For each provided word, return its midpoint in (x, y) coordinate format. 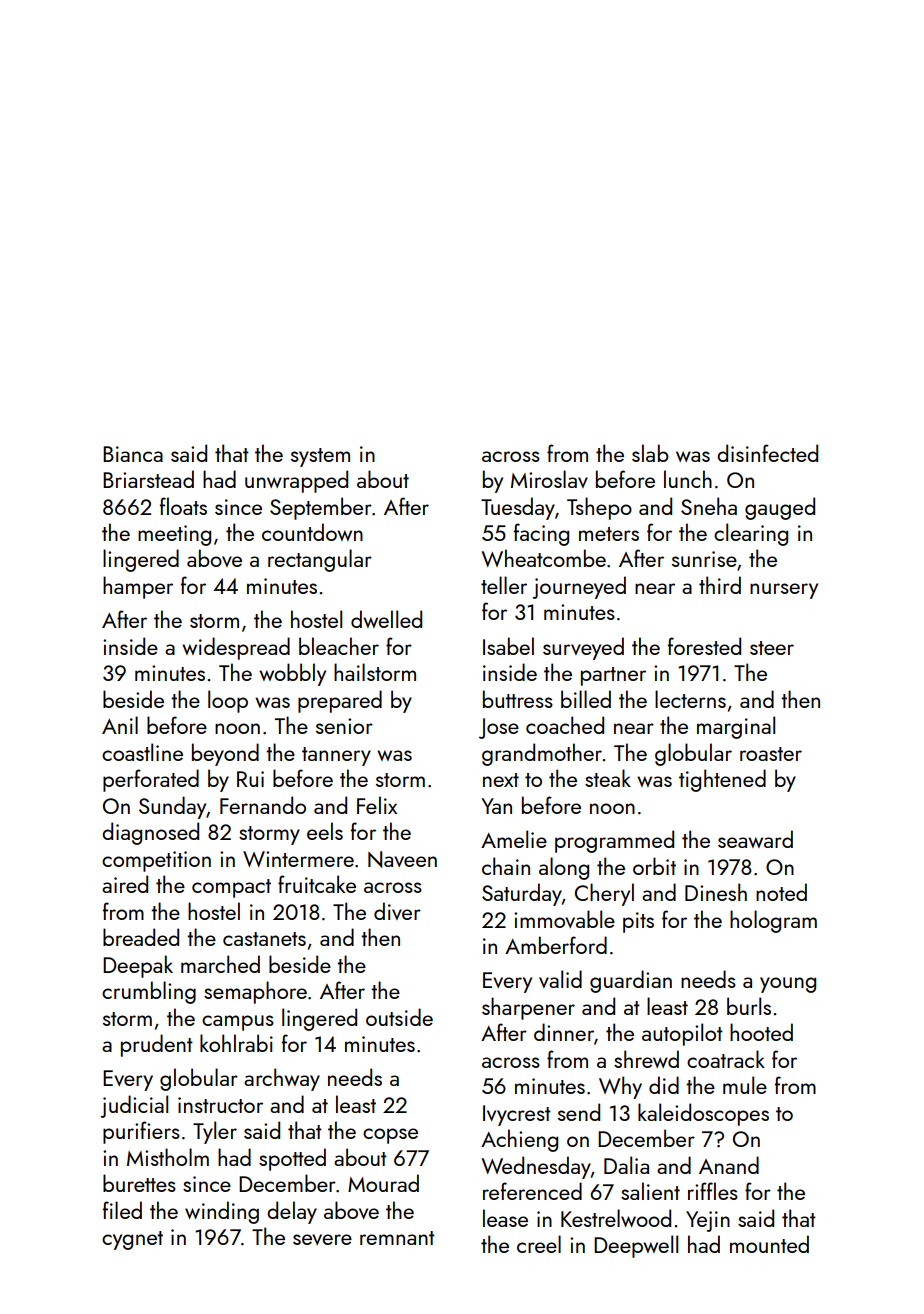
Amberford (556, 945)
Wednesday (536, 1167)
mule (745, 1085)
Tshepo (599, 508)
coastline (142, 752)
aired (125, 884)
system (320, 457)
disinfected (767, 453)
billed (586, 699)
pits (638, 922)
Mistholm (168, 1157)
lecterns (690, 699)
